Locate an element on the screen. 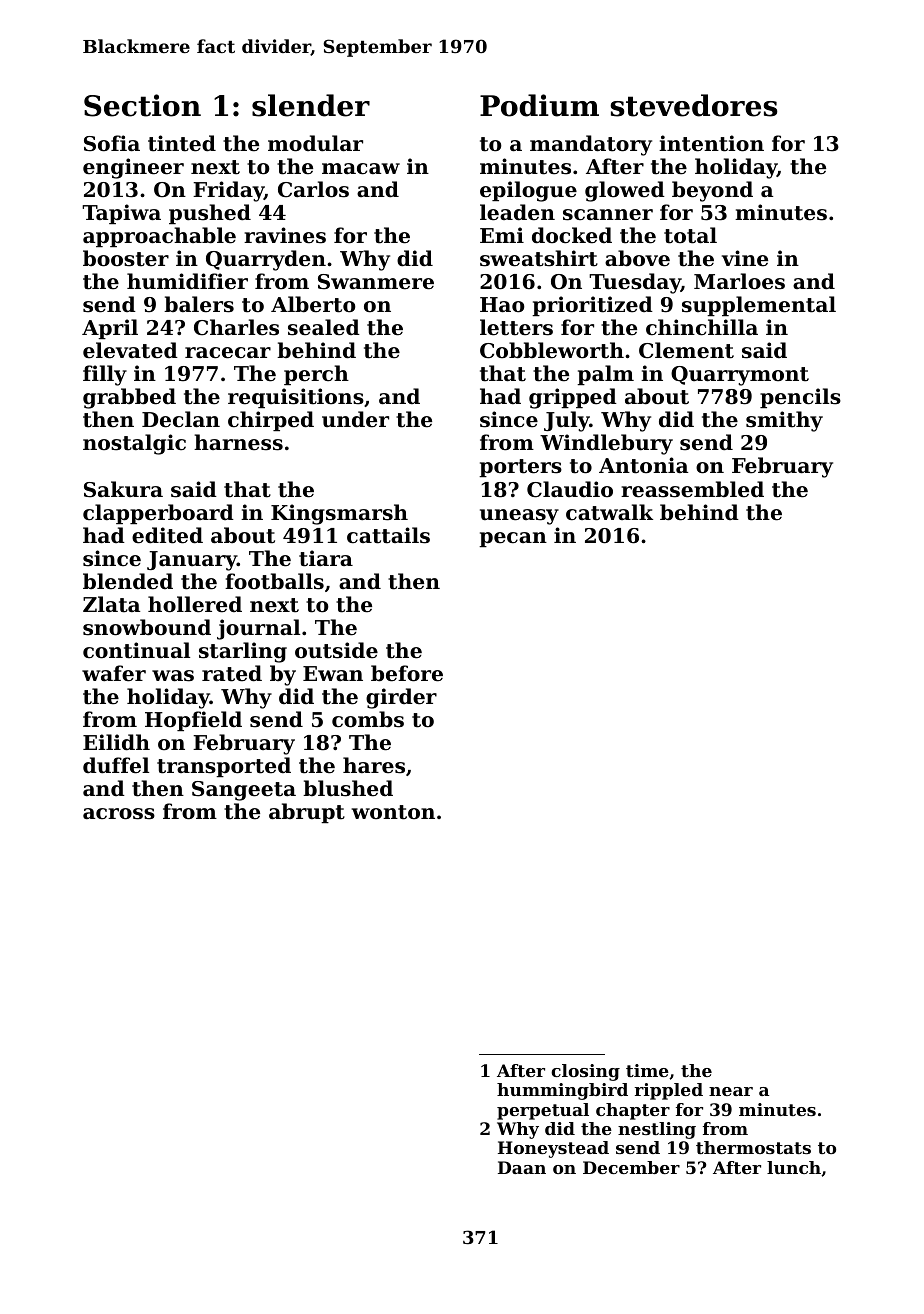  Daan is located at coordinates (522, 1167).
